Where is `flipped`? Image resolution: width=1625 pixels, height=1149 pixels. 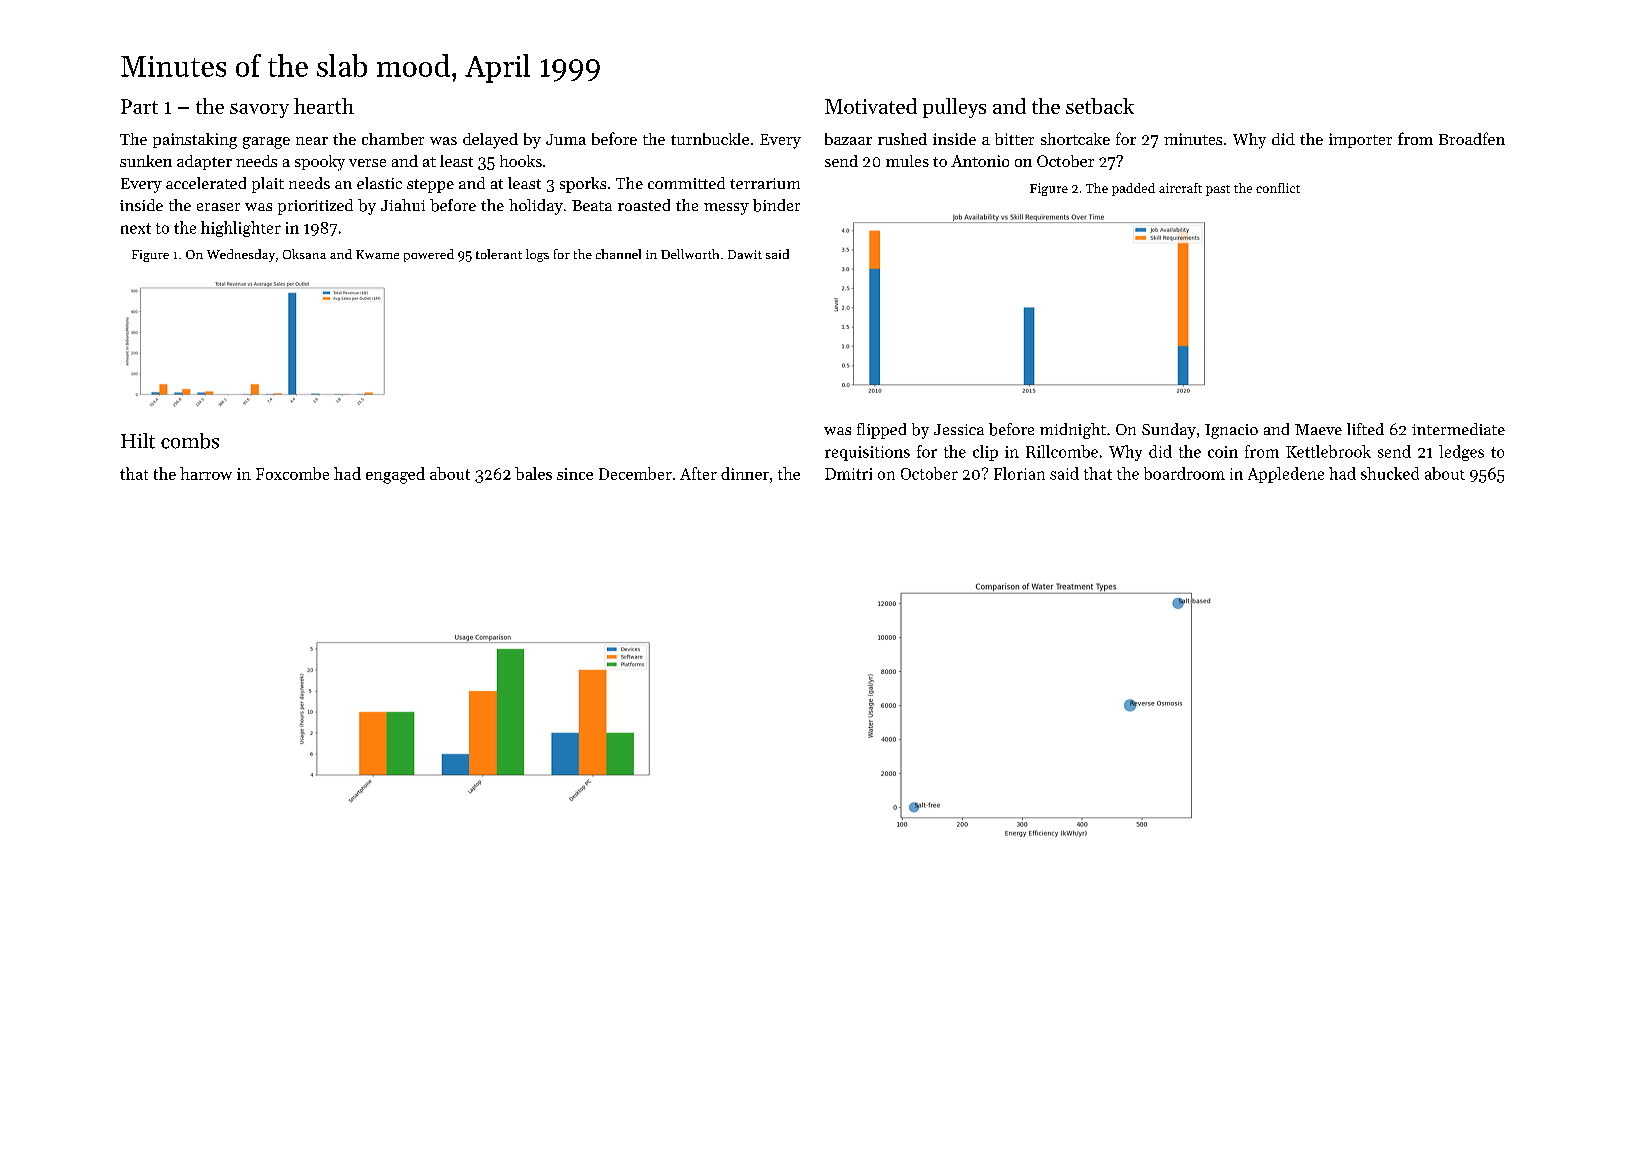
flipped is located at coordinates (881, 431).
